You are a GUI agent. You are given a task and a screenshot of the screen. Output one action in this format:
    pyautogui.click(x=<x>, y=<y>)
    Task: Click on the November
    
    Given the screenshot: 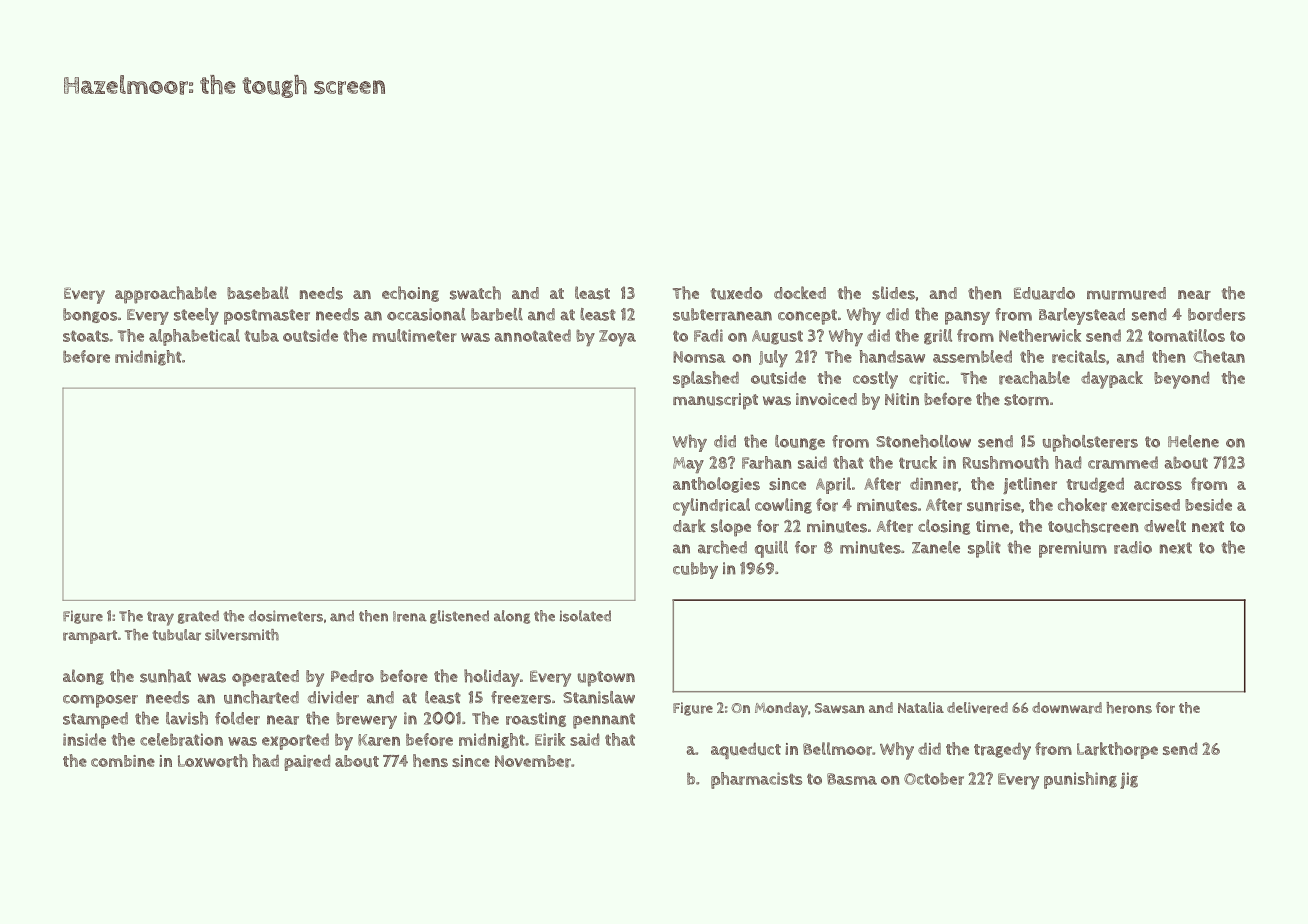 What is the action you would take?
    pyautogui.click(x=533, y=761)
